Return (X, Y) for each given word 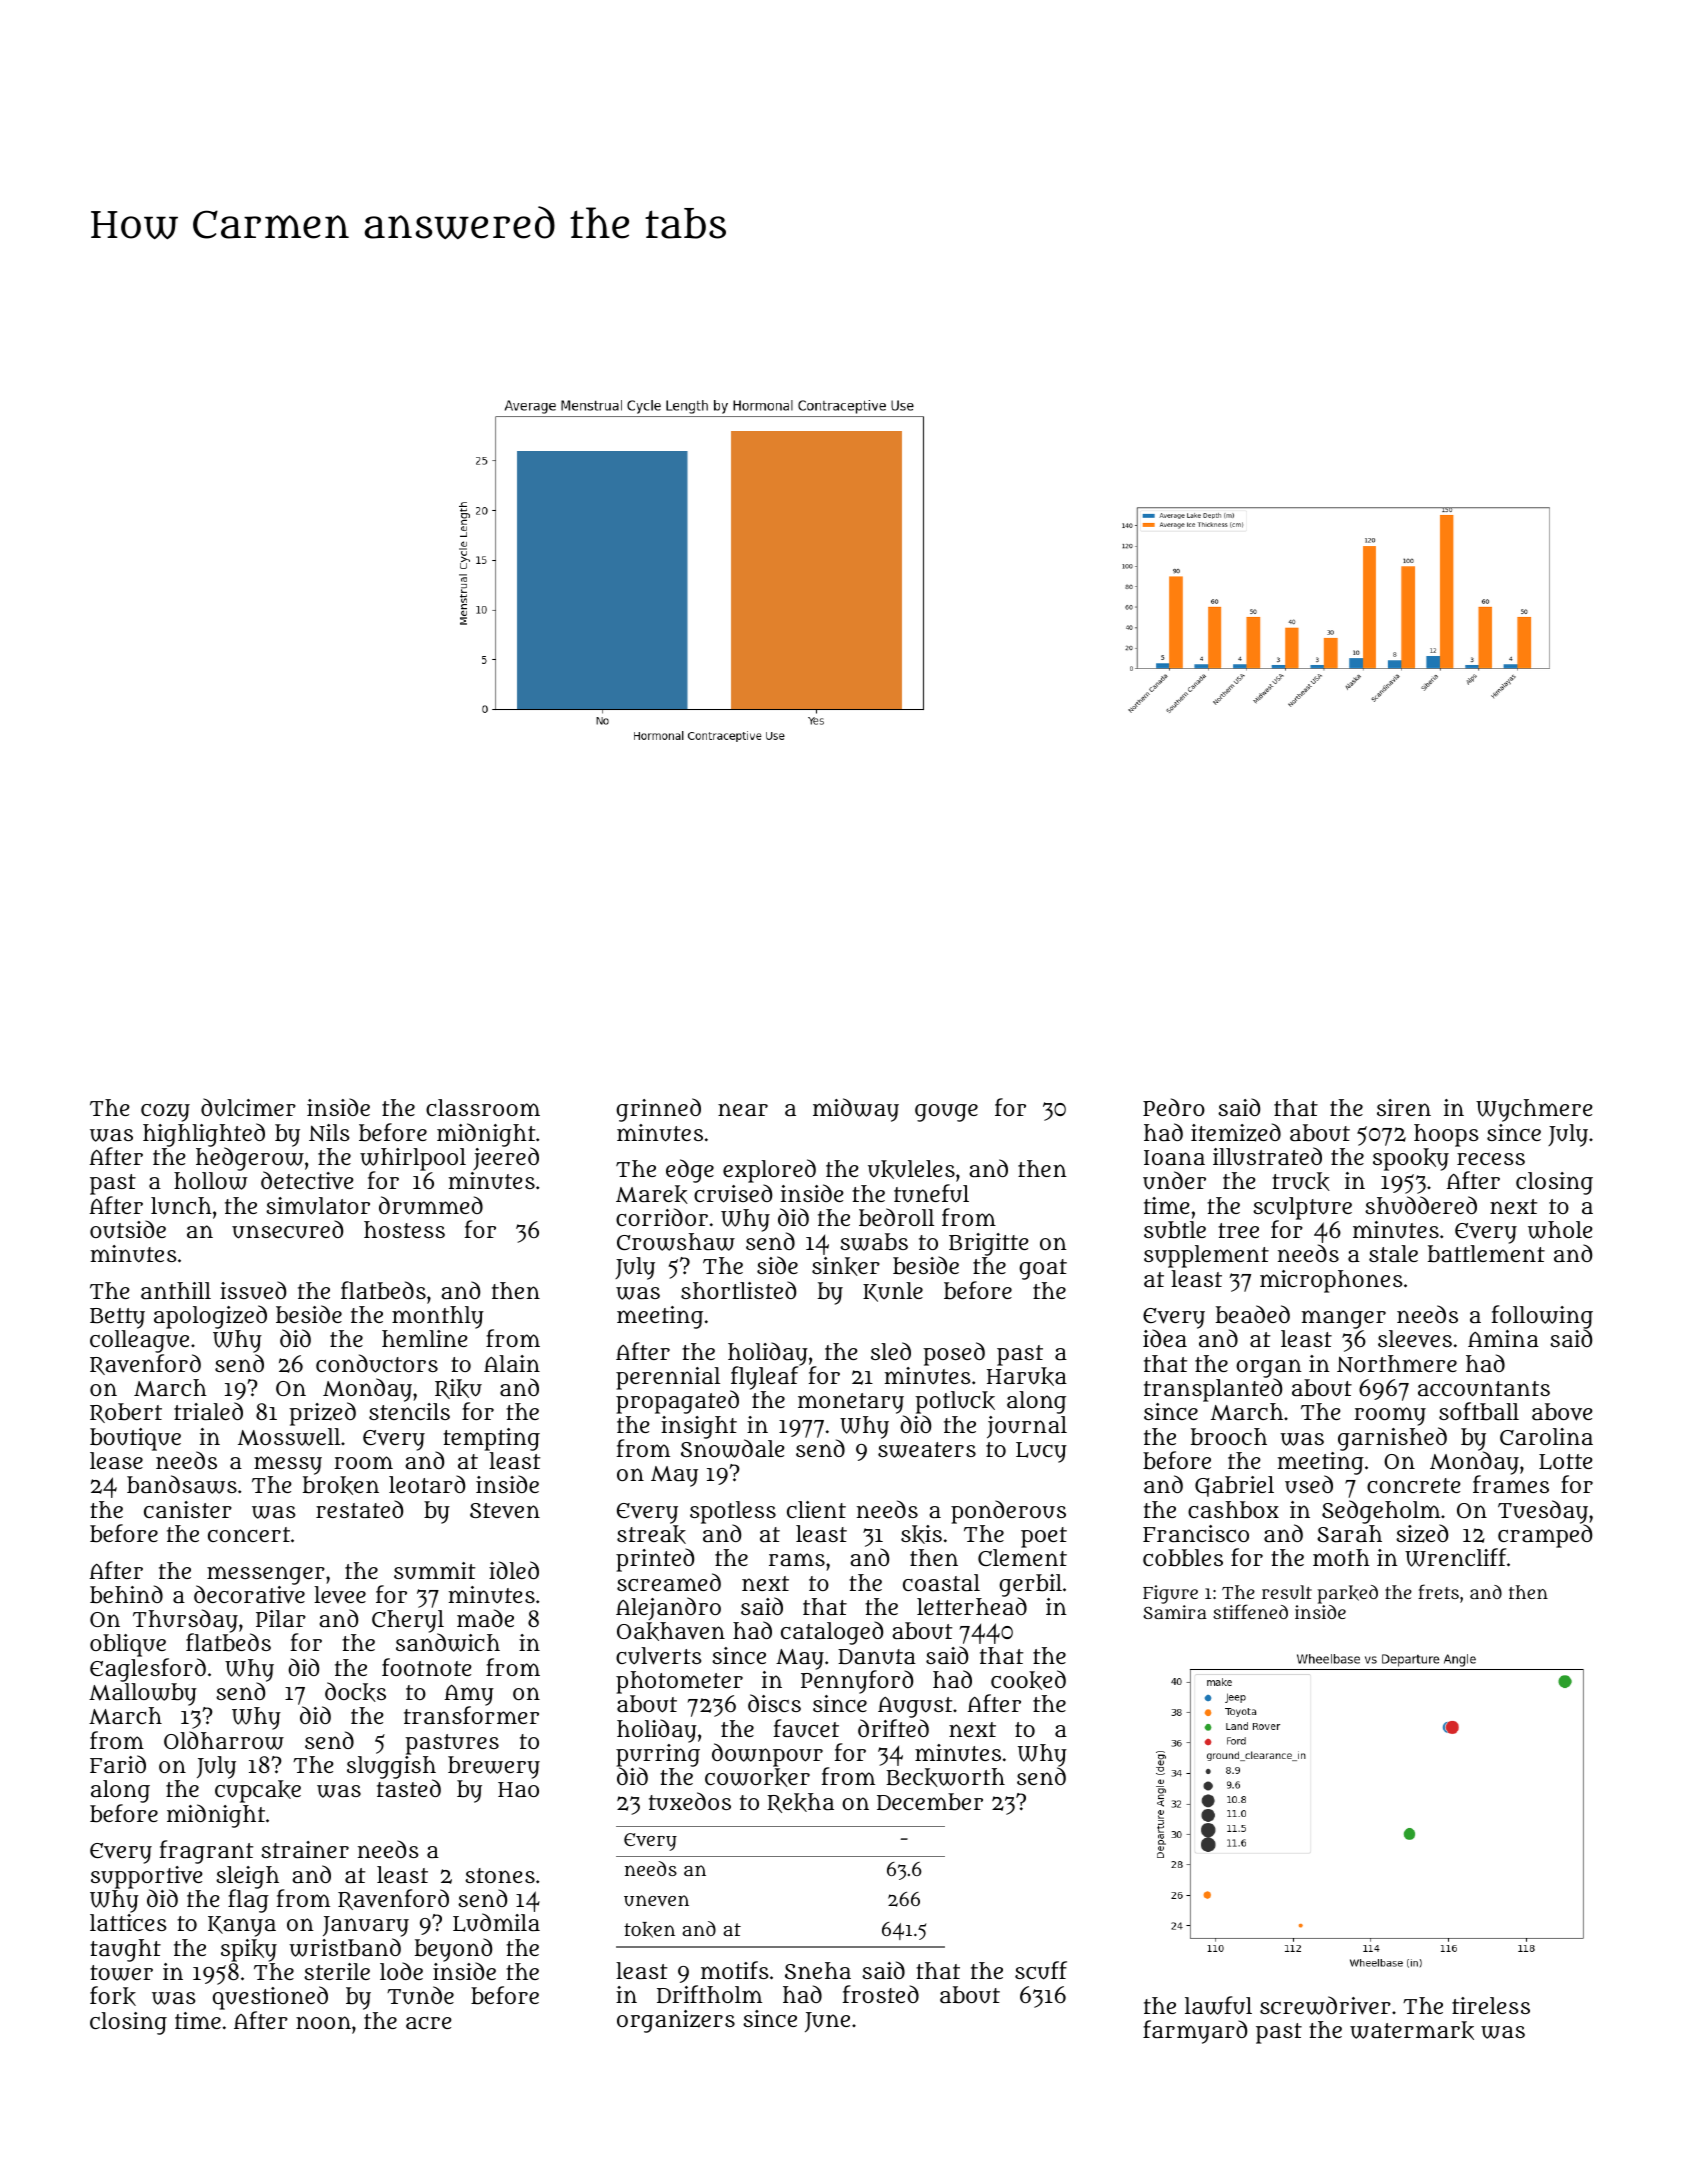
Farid (118, 1764)
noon (323, 2022)
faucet (806, 1728)
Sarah (1349, 1533)
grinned (658, 1110)
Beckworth (945, 1777)
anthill (176, 1290)
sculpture (1302, 1208)
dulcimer (248, 1107)
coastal (941, 1582)
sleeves (1415, 1338)
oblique (128, 1645)
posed (954, 1354)
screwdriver (1325, 2005)
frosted (880, 1994)
